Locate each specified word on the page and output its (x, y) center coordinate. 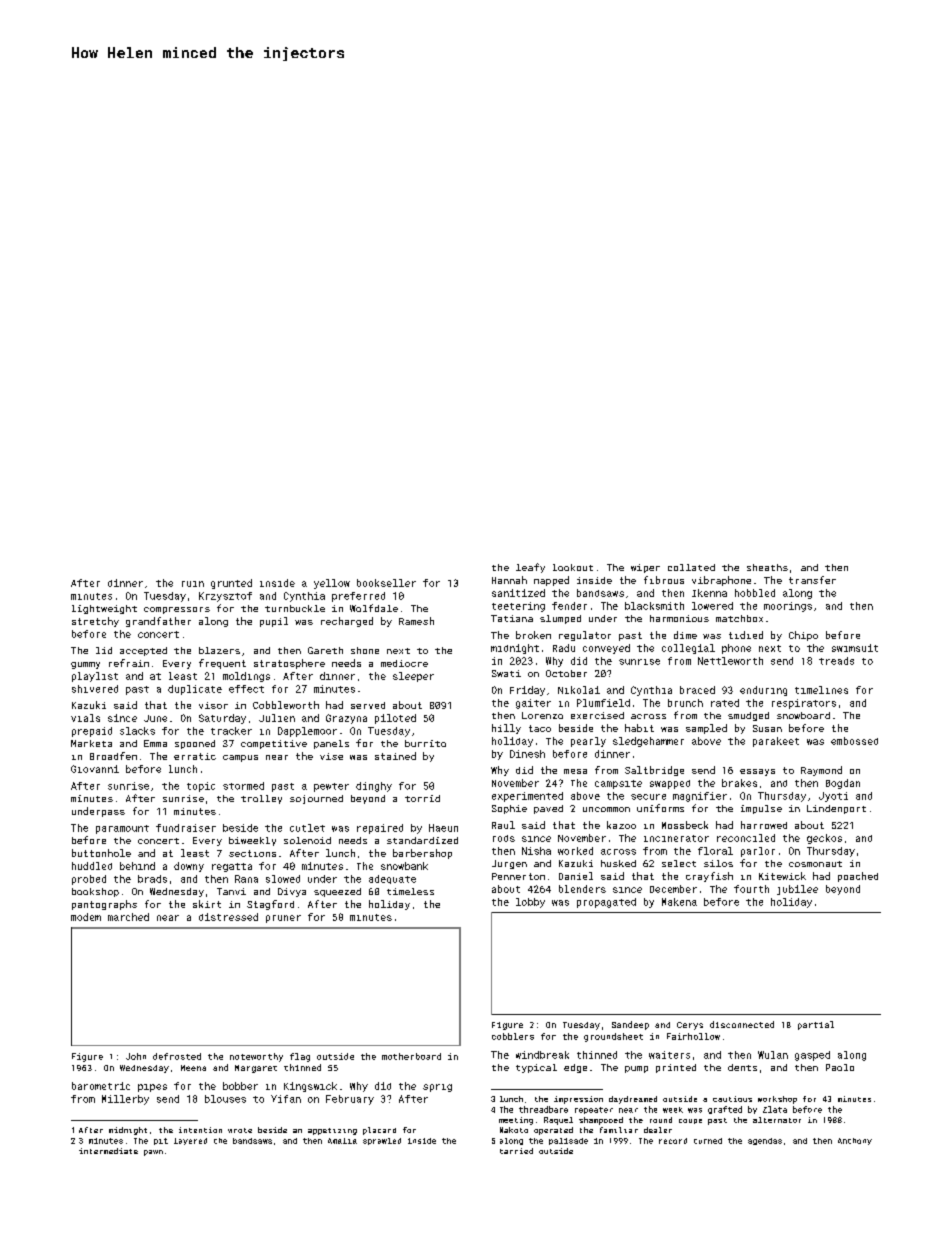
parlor (758, 852)
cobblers (513, 1036)
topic (201, 787)
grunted (231, 584)
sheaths (767, 567)
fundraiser (186, 828)
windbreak (542, 1055)
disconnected (742, 1024)
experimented (527, 797)
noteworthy (256, 1057)
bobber (240, 1086)
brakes (739, 783)
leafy (530, 568)
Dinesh (527, 754)
